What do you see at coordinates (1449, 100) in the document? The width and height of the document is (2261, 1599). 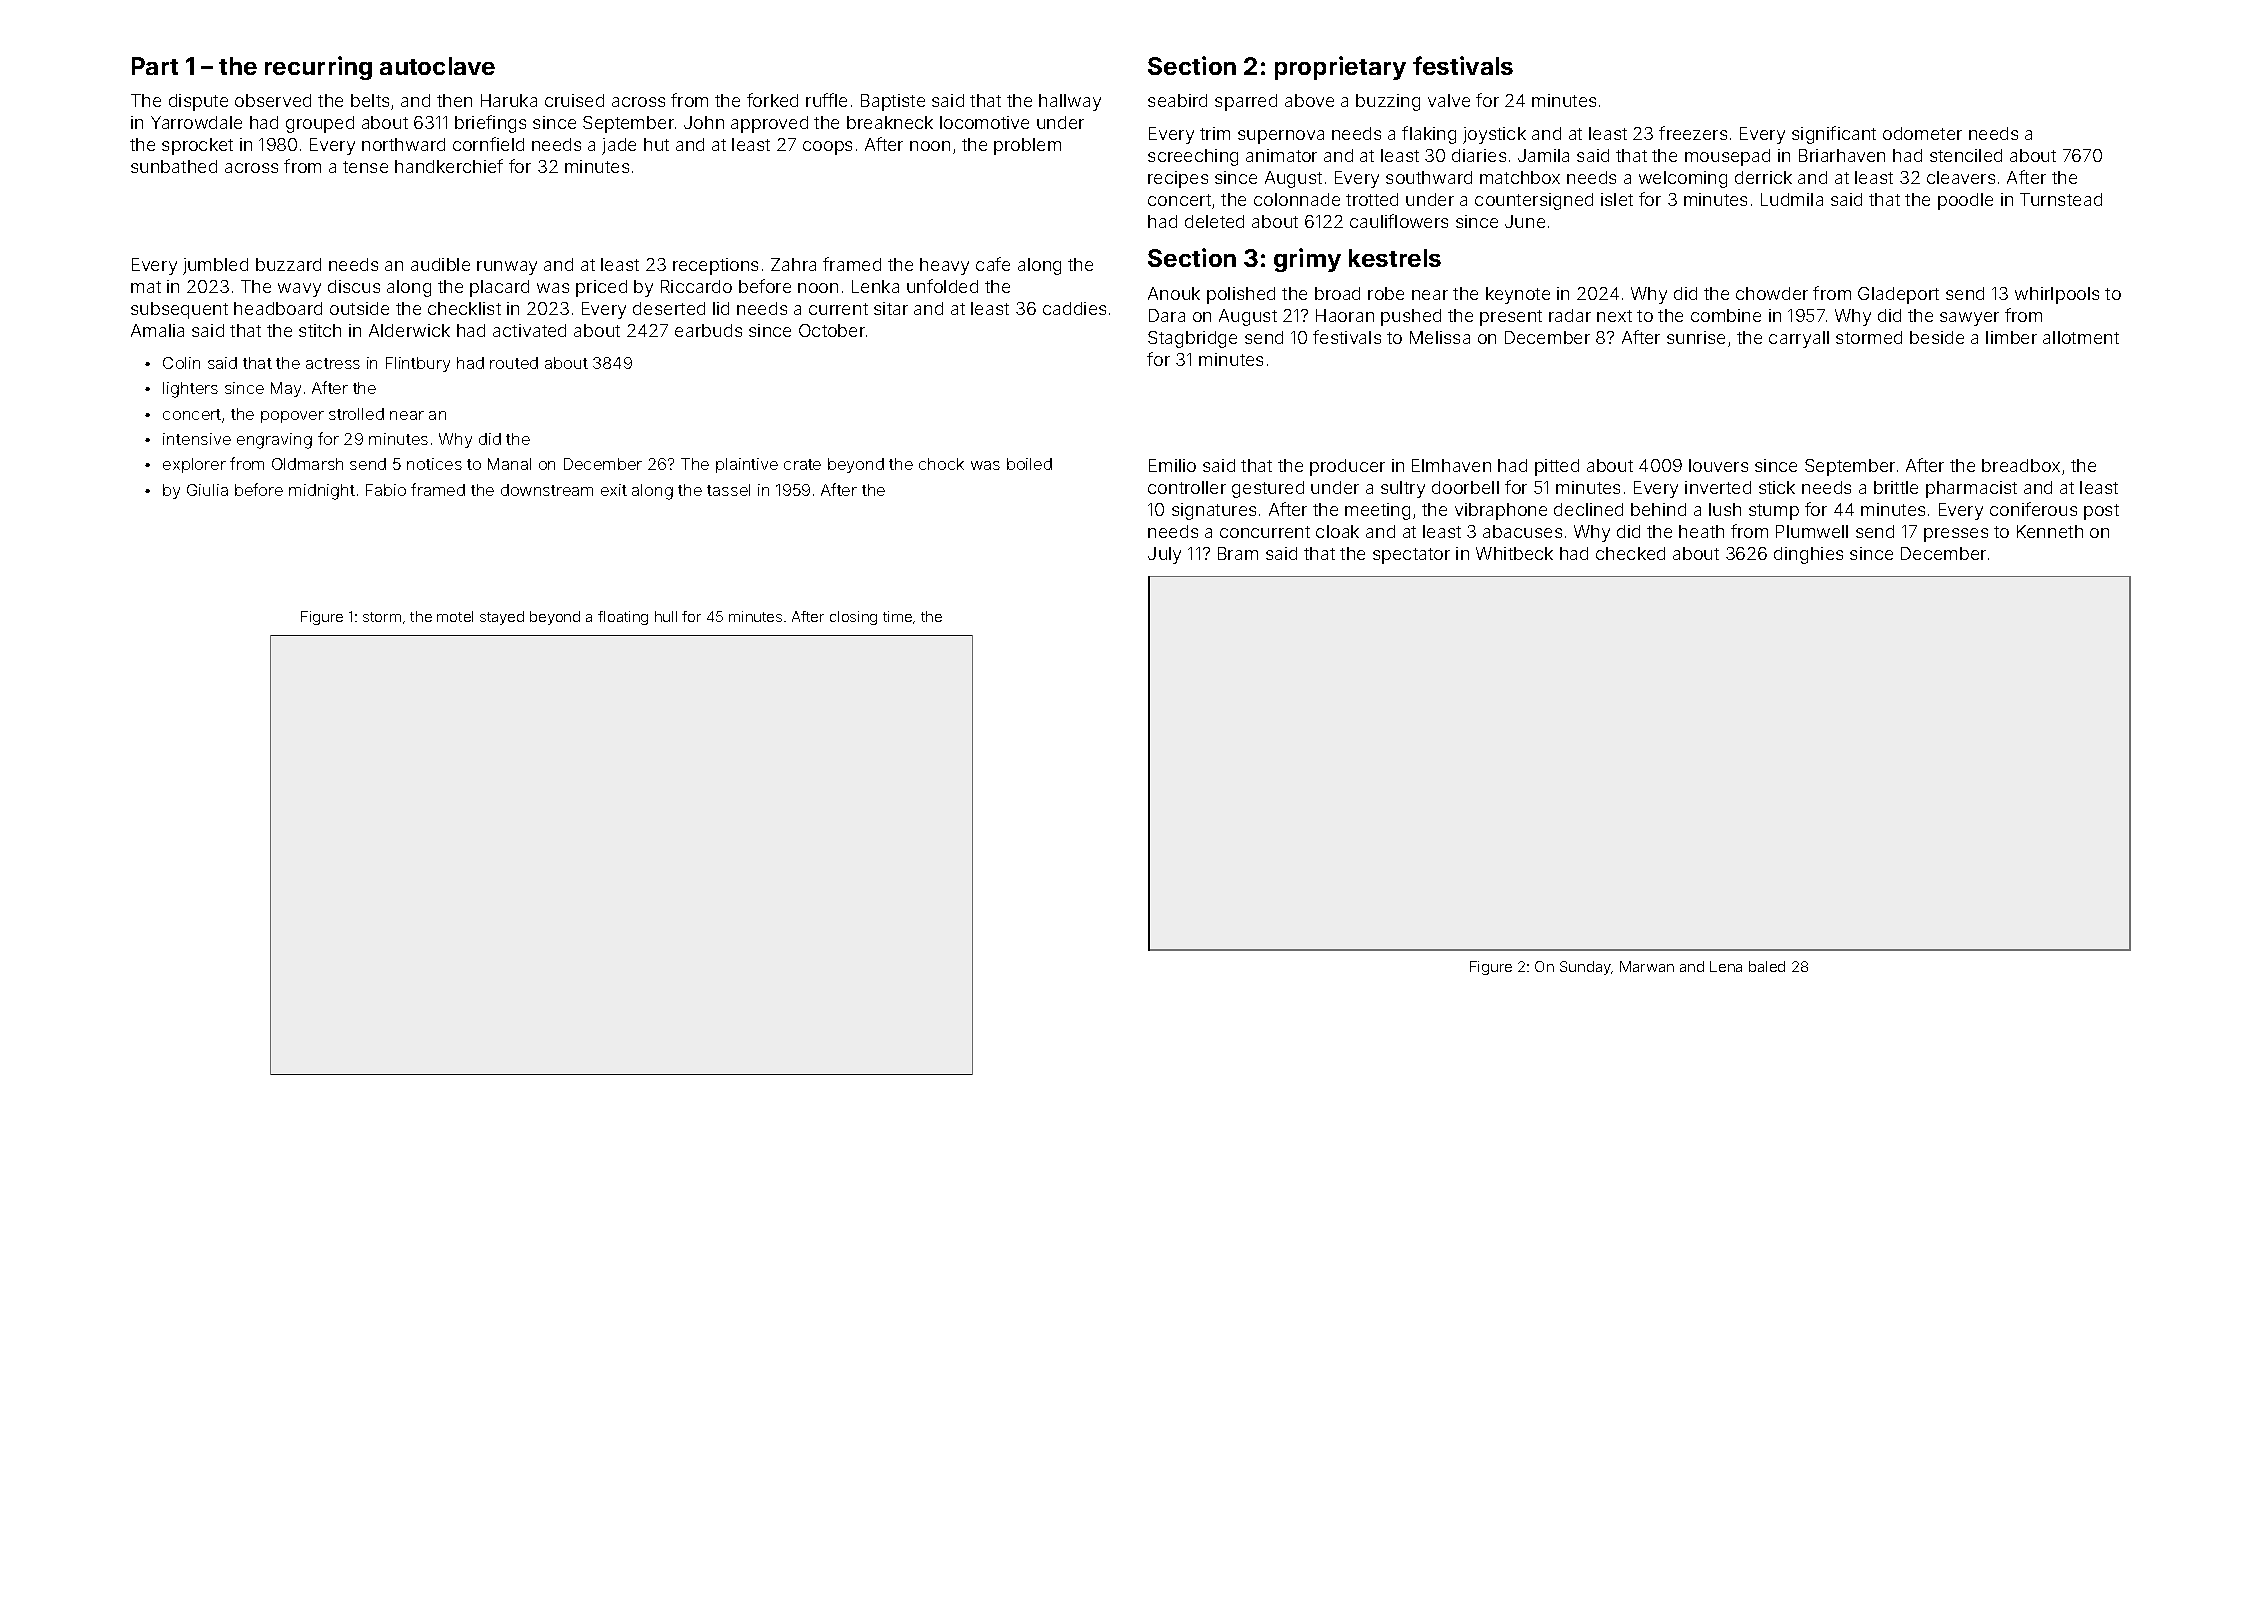 I see `valve` at bounding box center [1449, 100].
